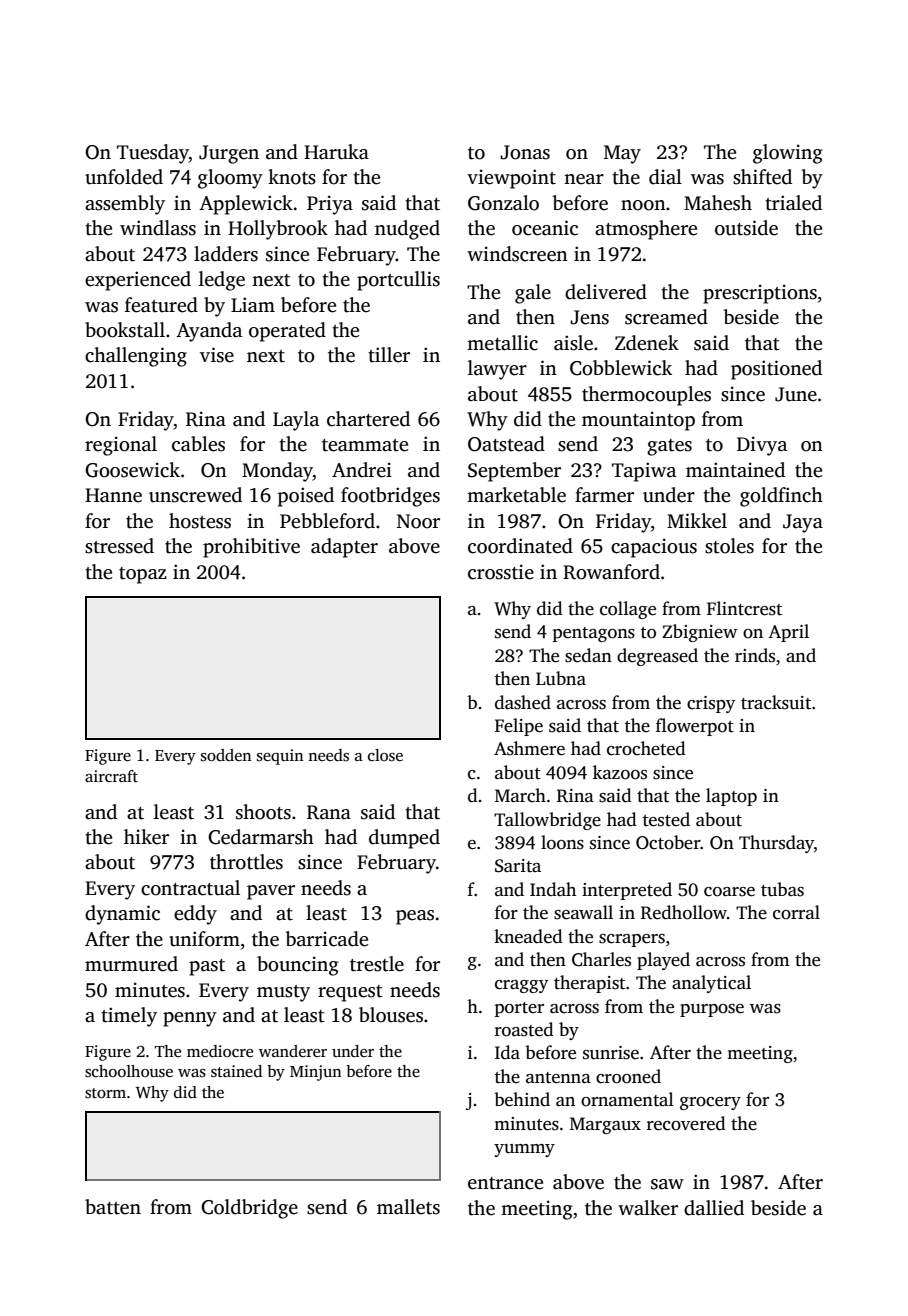 The image size is (908, 1316). What do you see at coordinates (561, 678) in the screenshot?
I see `Lubna` at bounding box center [561, 678].
